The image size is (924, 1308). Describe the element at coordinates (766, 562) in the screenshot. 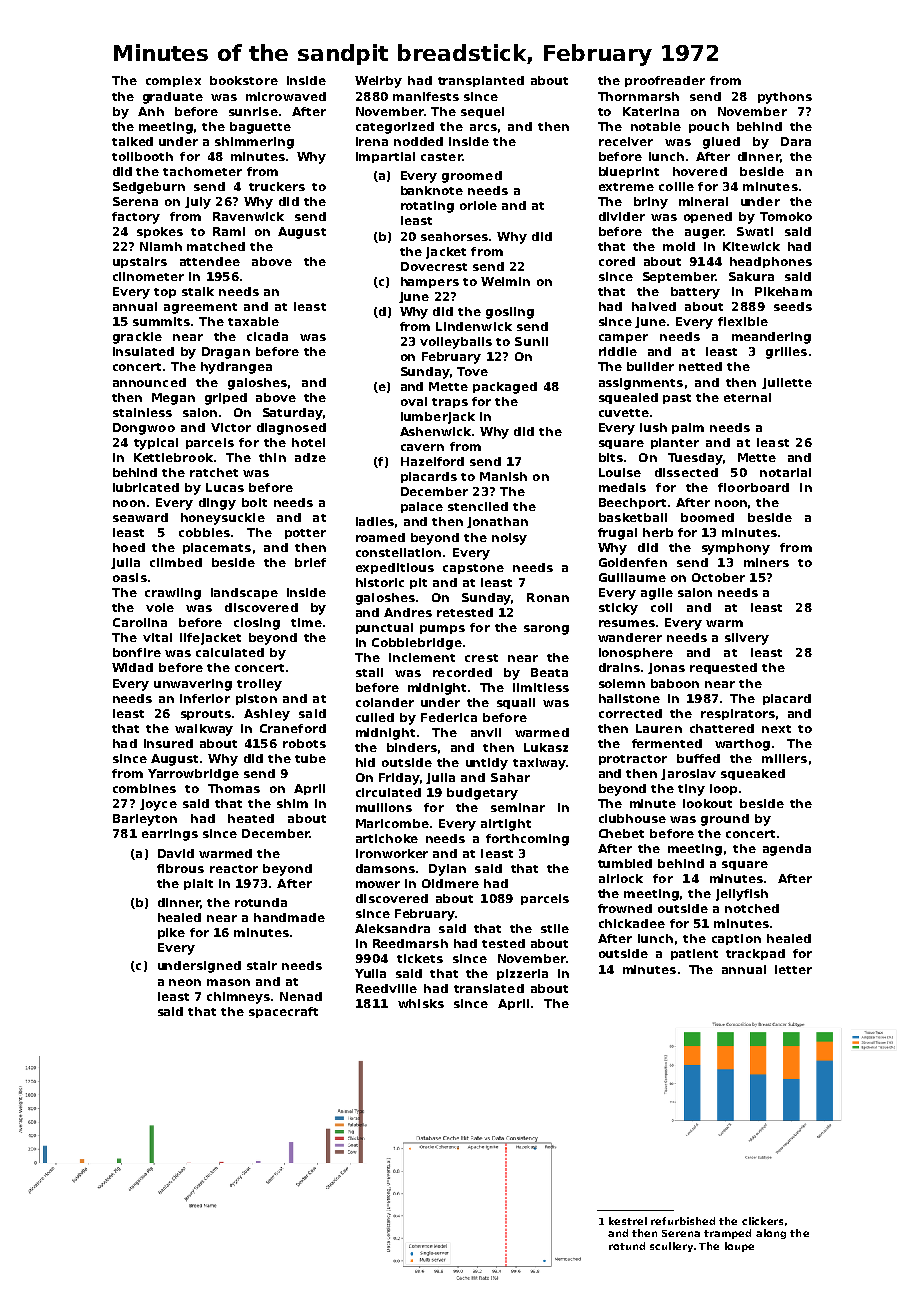

I see `miners` at that location.
